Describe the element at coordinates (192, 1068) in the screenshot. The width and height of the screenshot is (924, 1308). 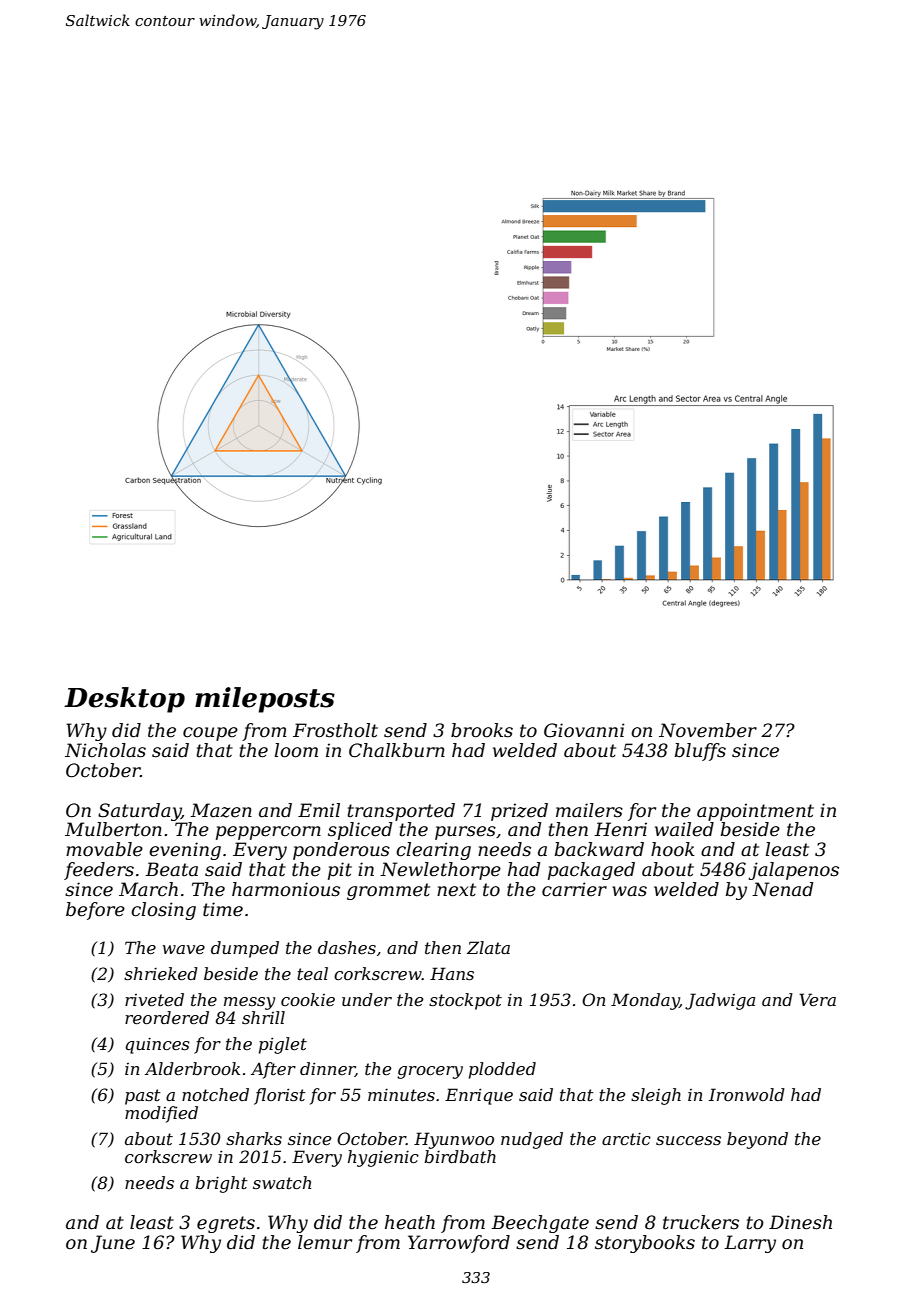
I see `Alderbrook` at that location.
